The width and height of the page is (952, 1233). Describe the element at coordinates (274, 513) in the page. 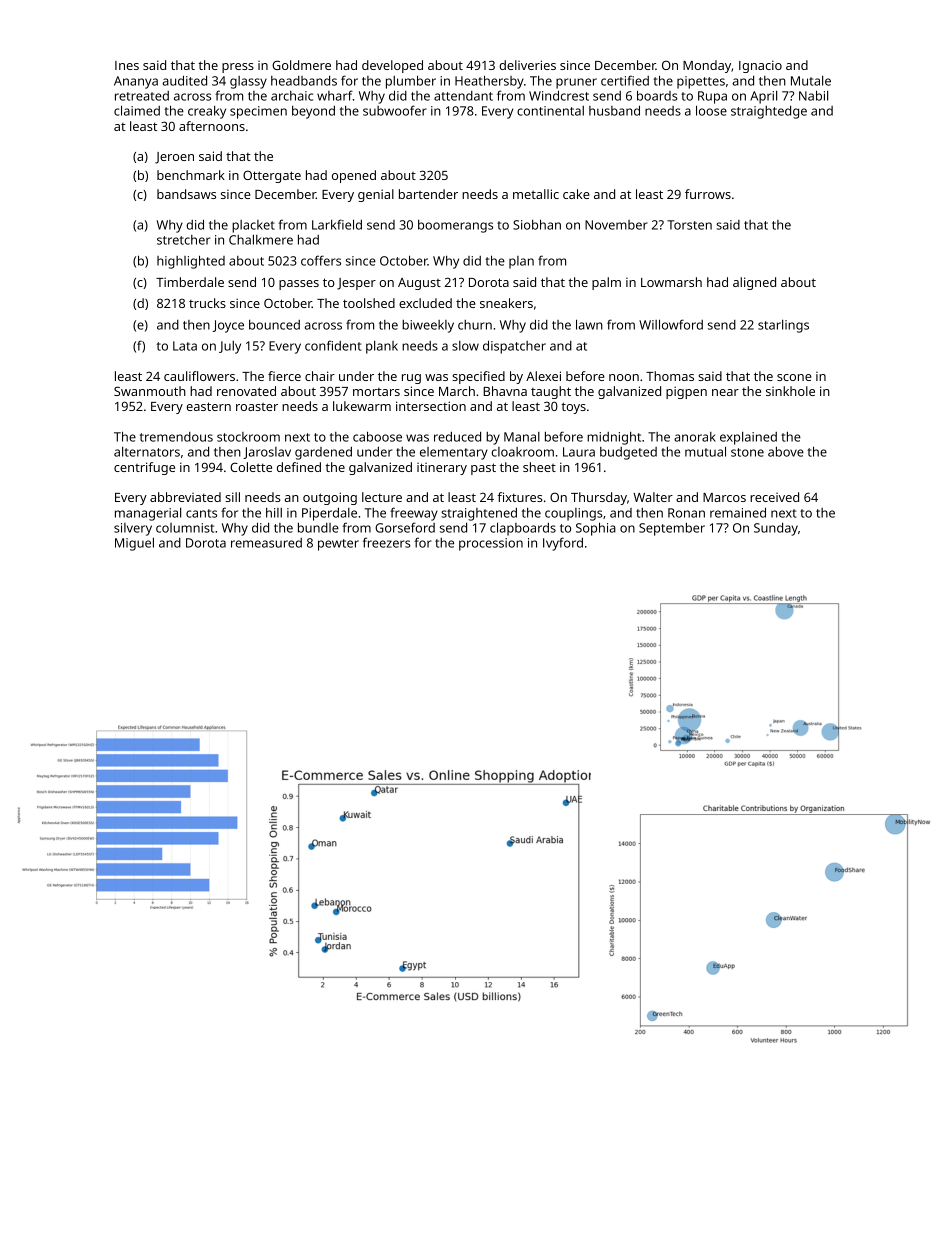

I see `hill` at that location.
